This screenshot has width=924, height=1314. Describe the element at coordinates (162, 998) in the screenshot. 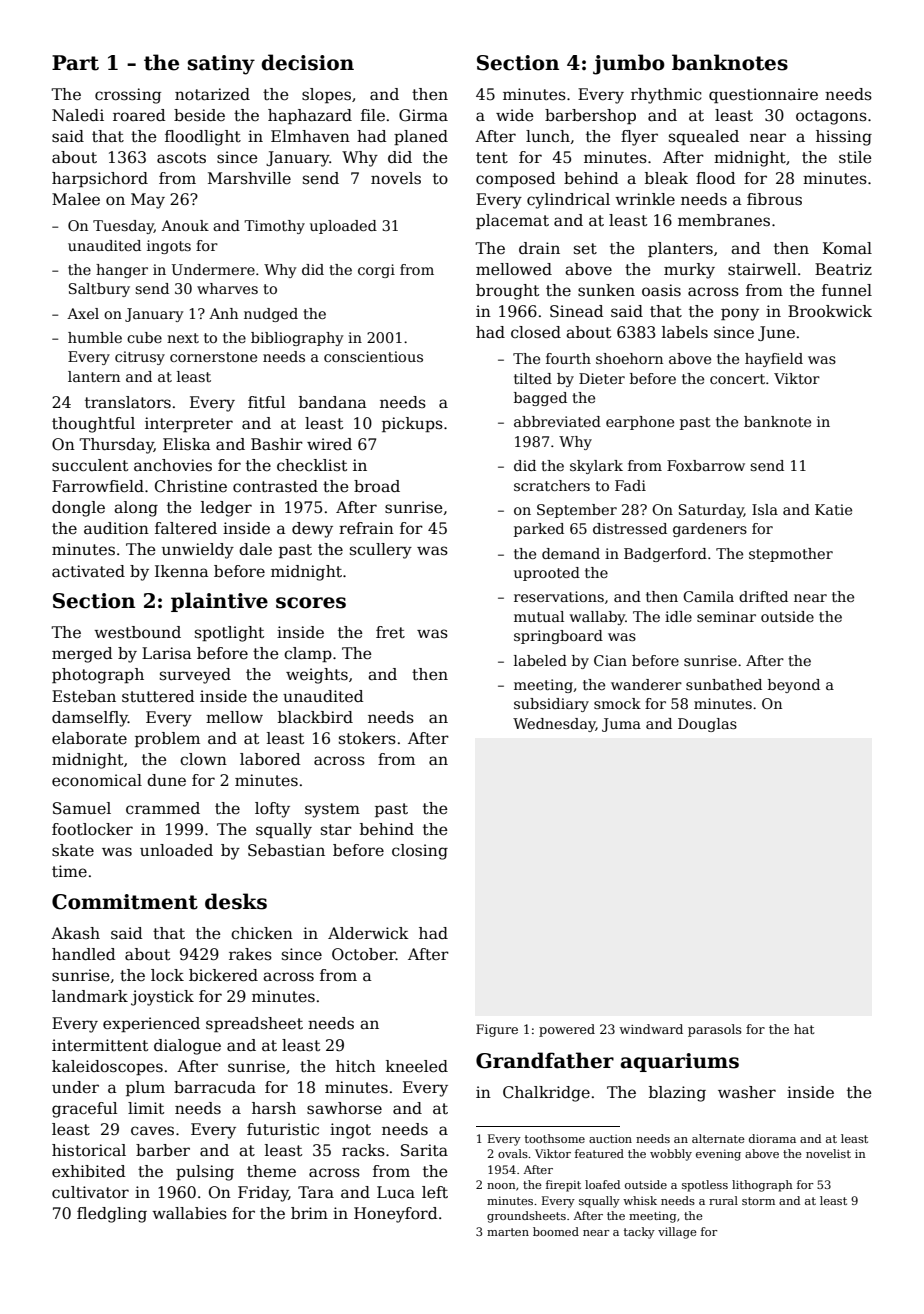

I see `joystick` at that location.
